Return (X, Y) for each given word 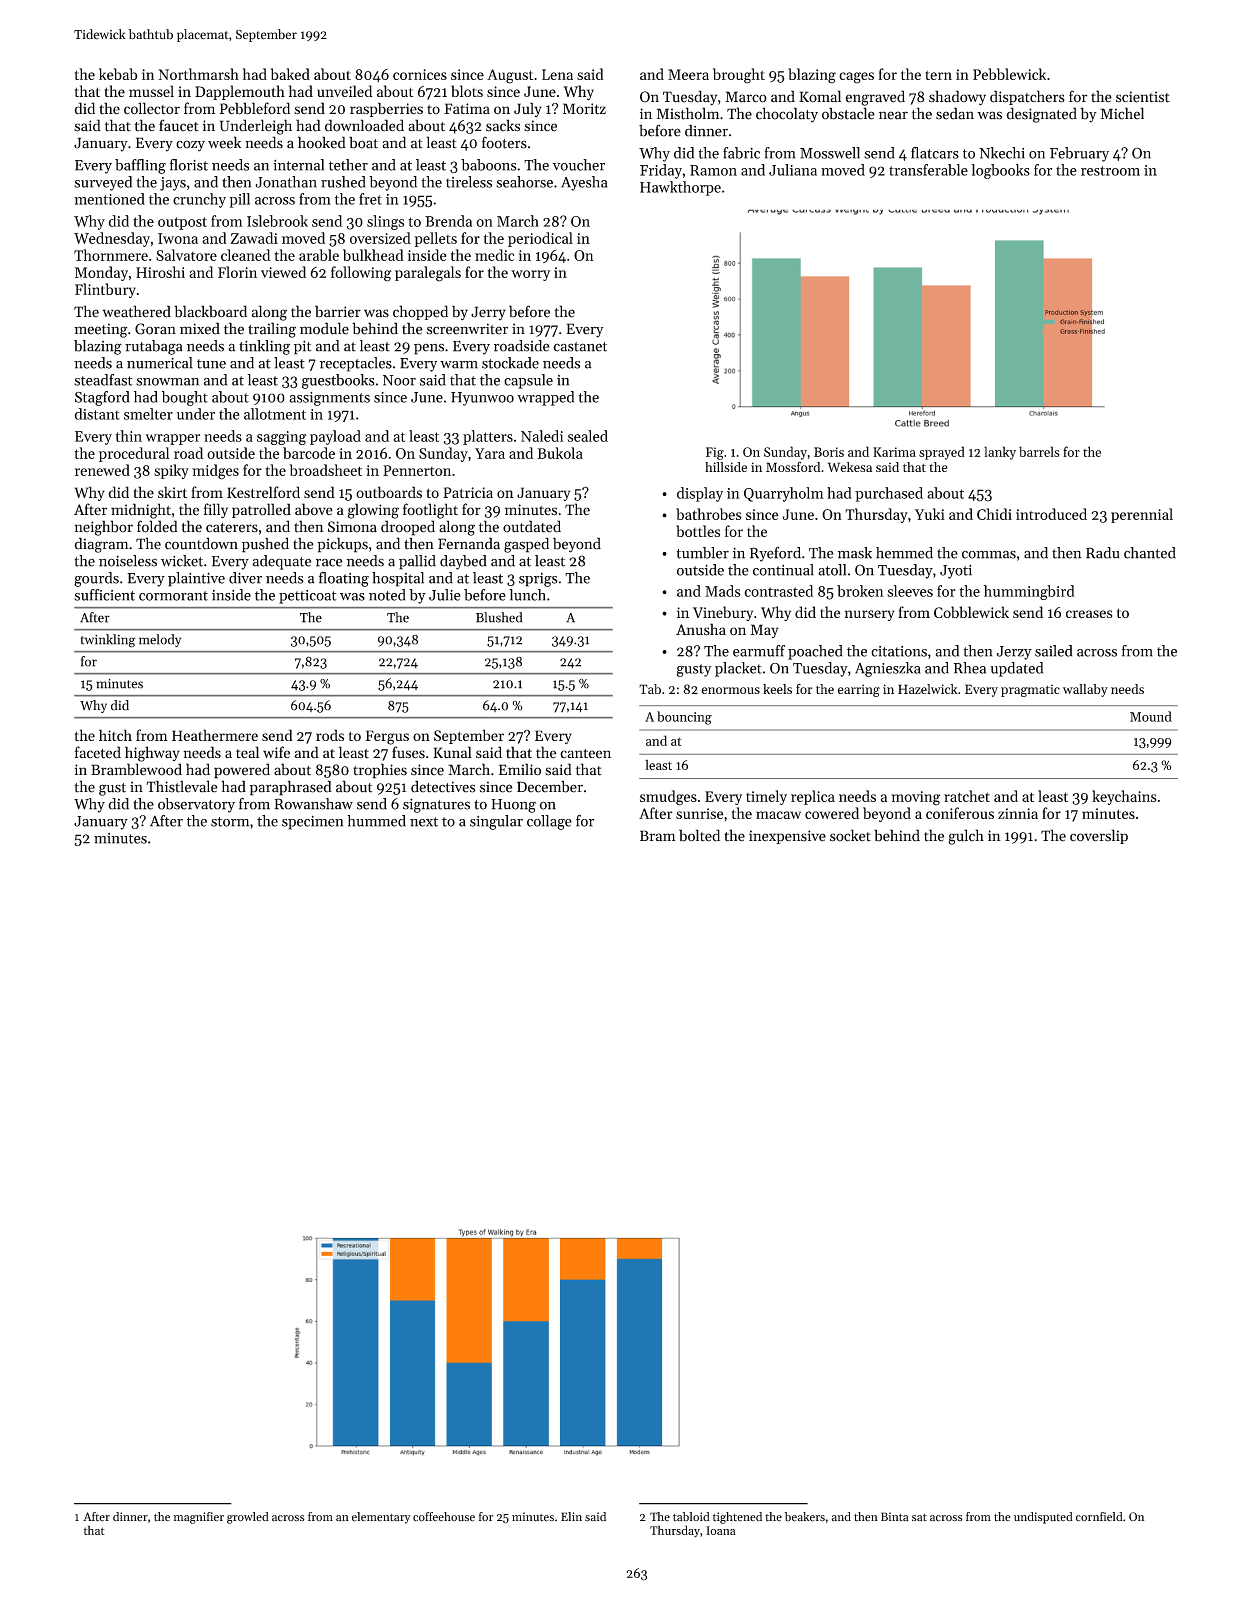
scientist (1143, 97)
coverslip (1099, 836)
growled (248, 1518)
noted (387, 595)
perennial (1142, 515)
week (224, 142)
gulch (966, 837)
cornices (420, 74)
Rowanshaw (313, 804)
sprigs (538, 580)
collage (549, 822)
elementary (381, 1518)
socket (850, 835)
